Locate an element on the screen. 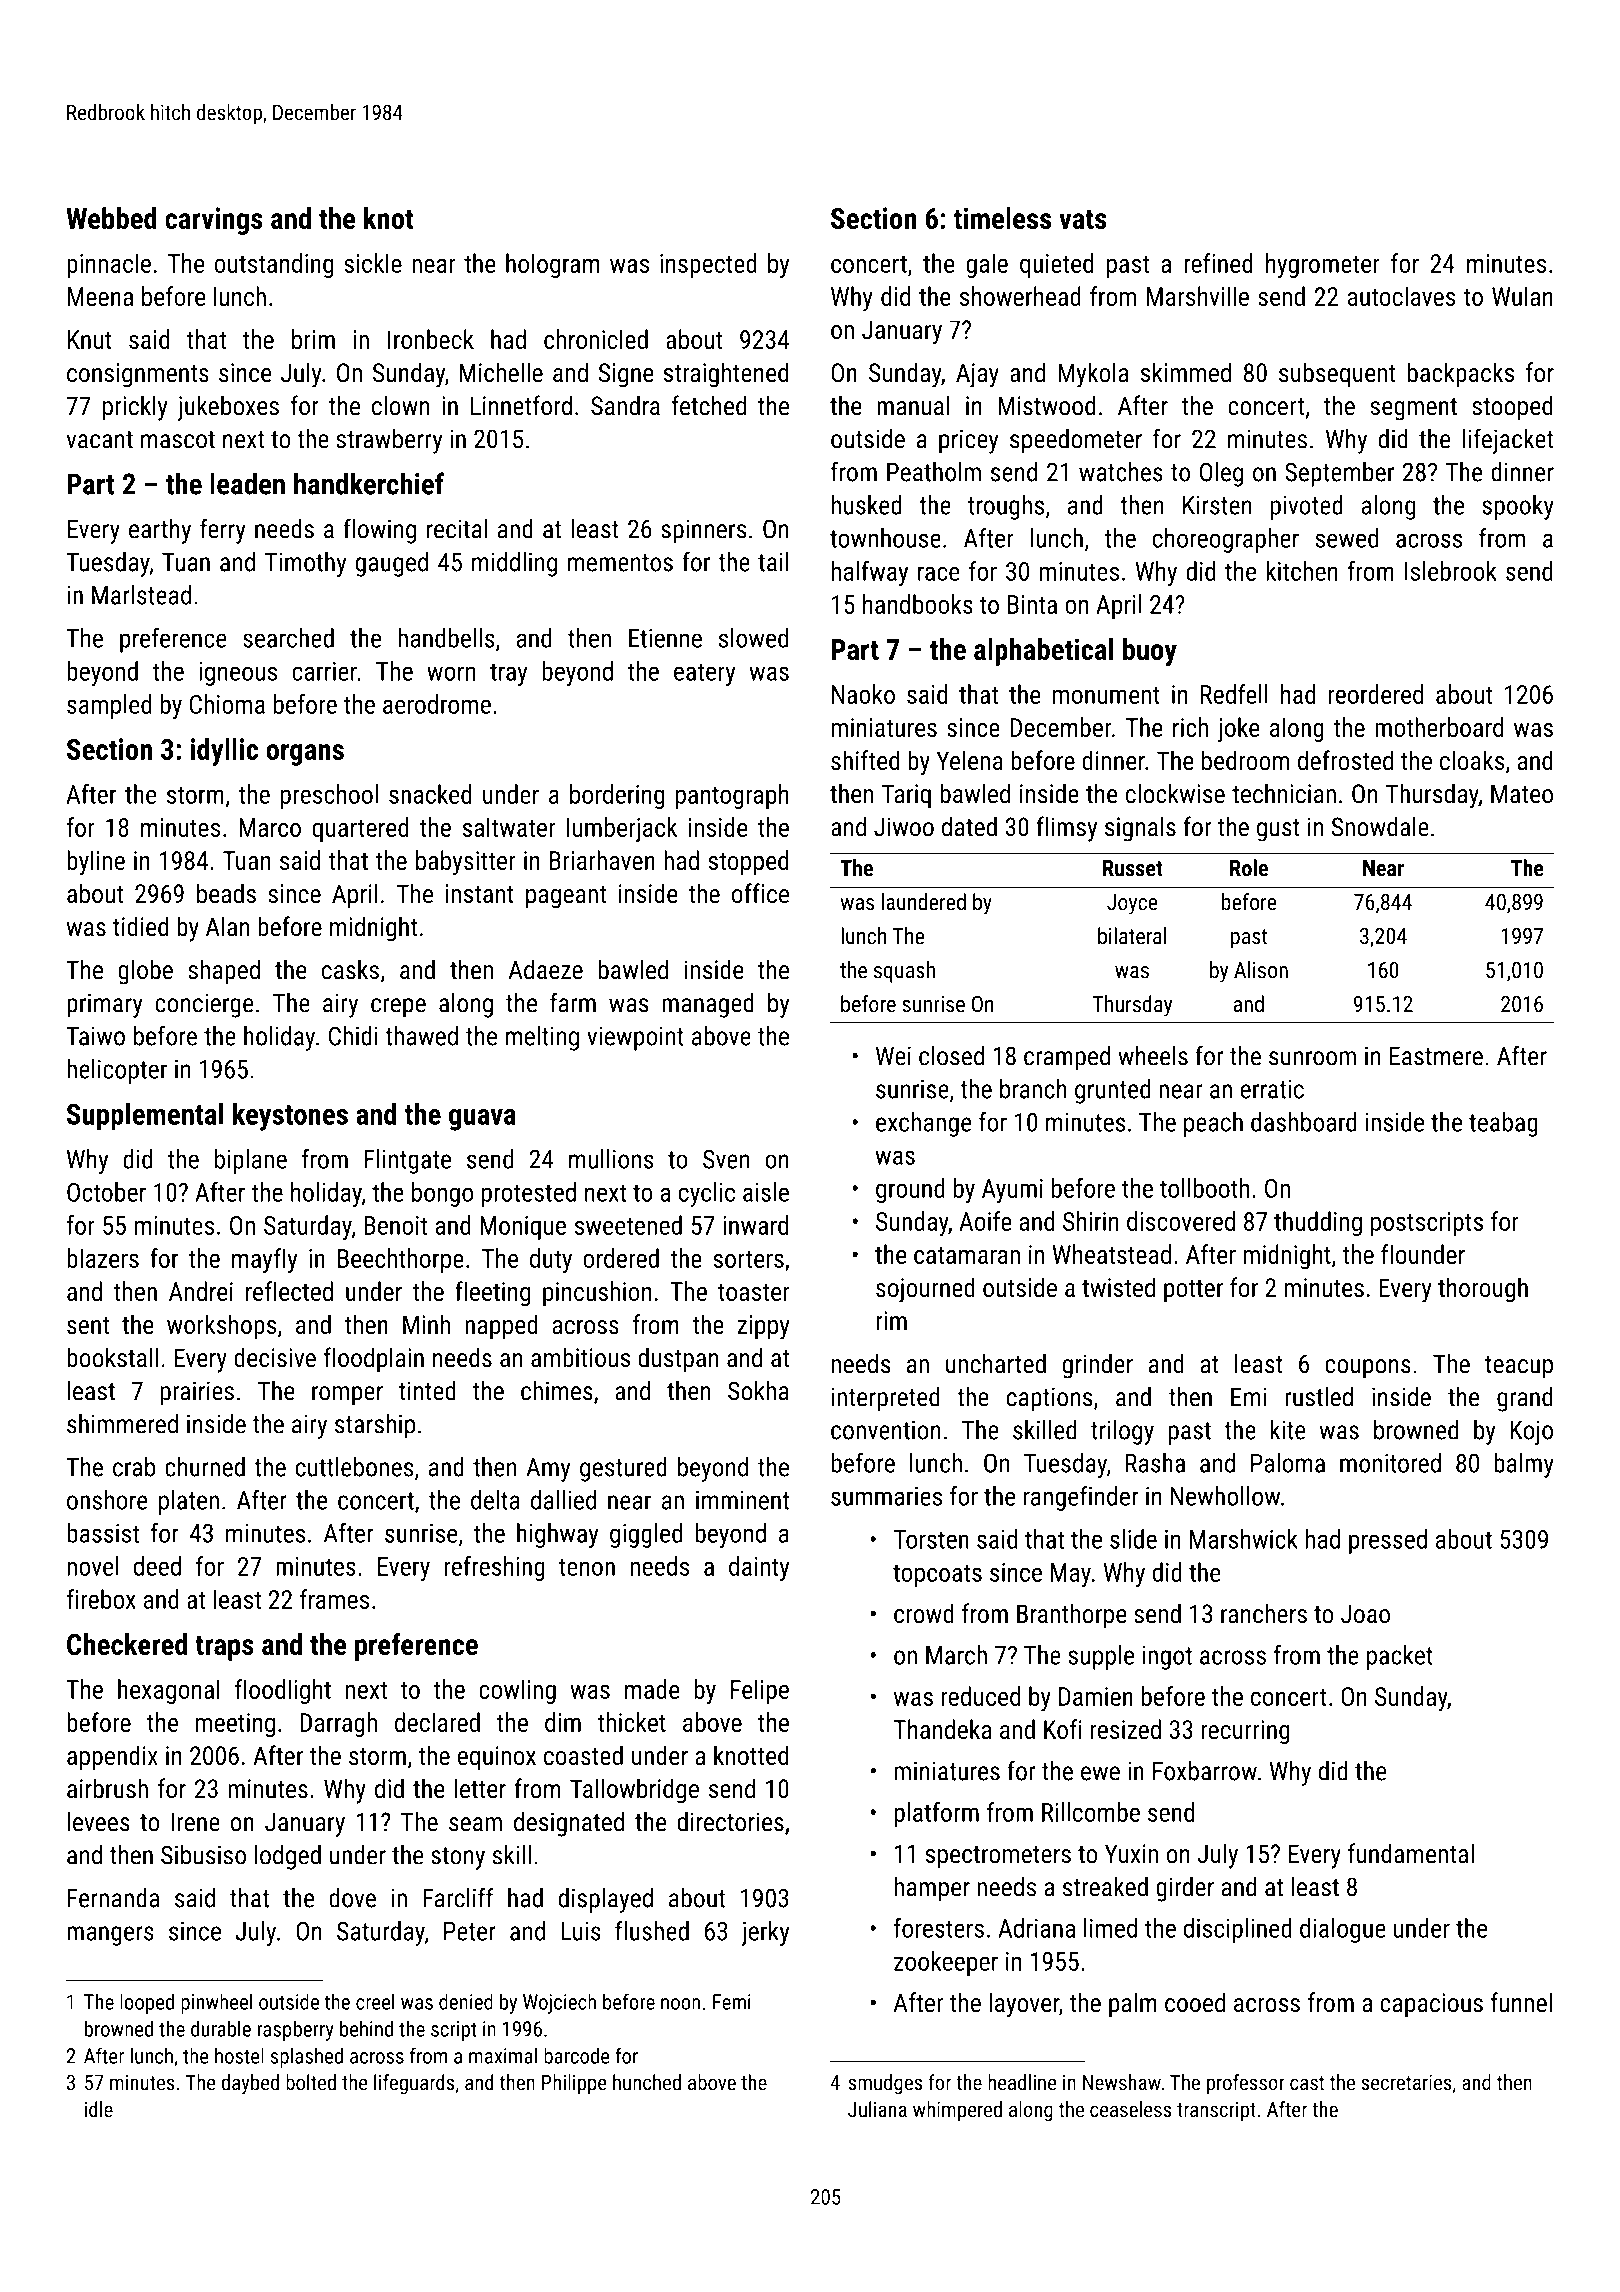  catamaran is located at coordinates (967, 1255).
